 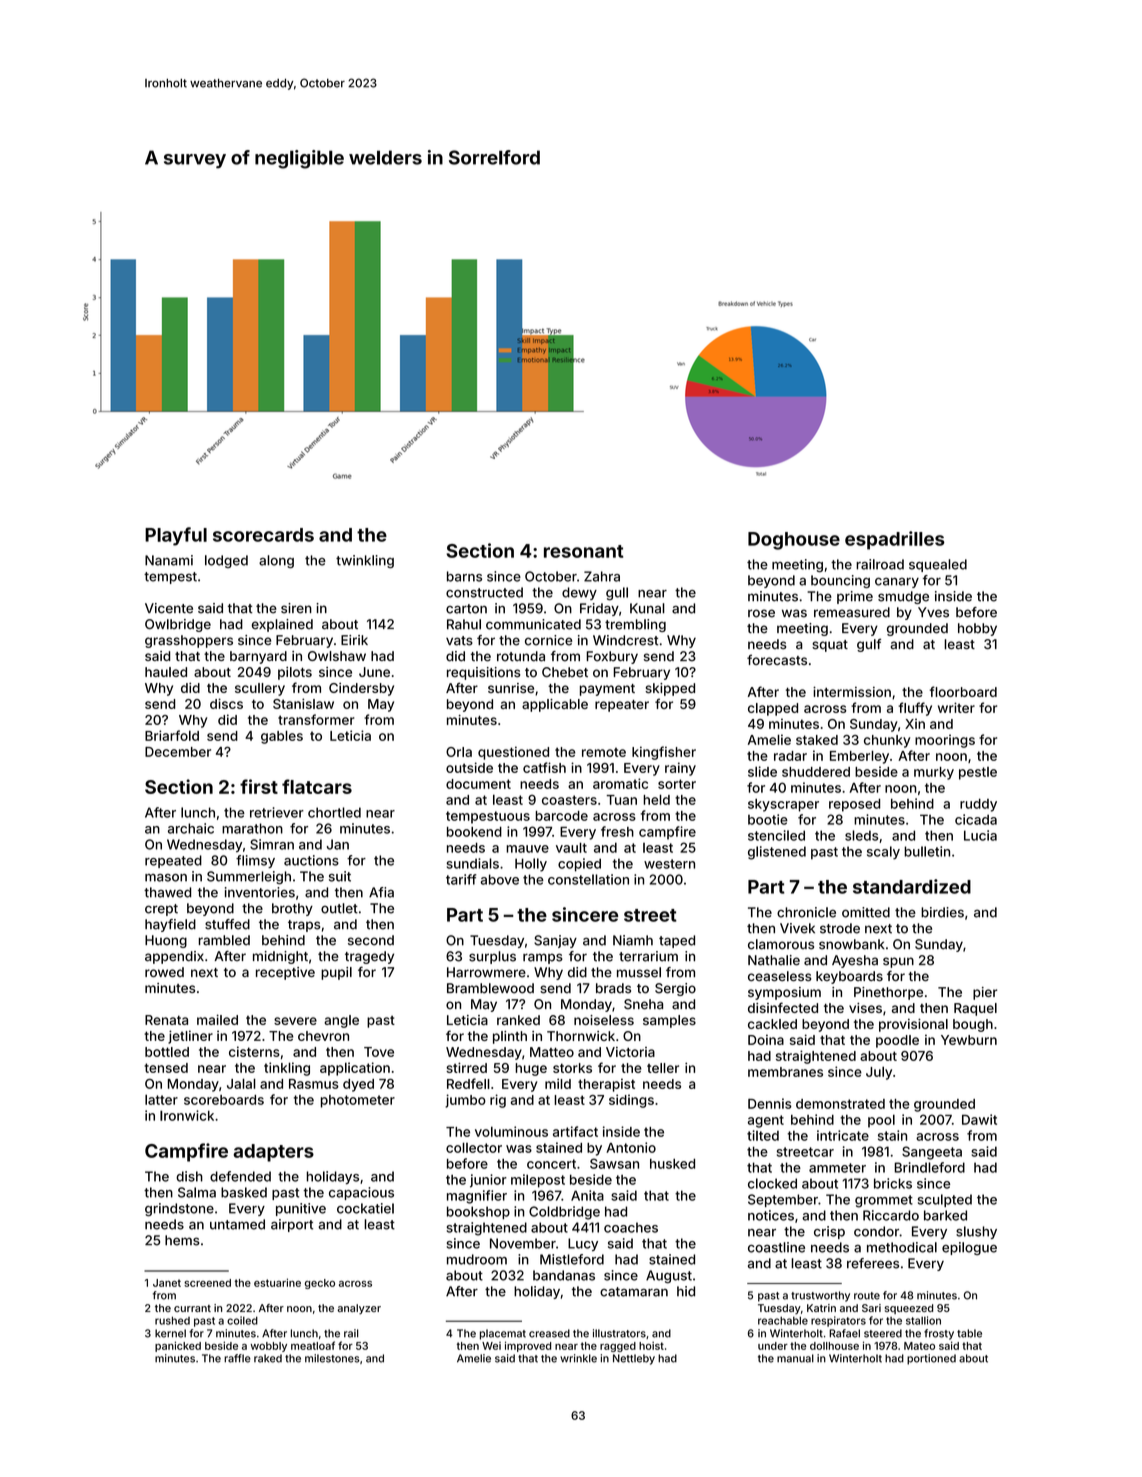 What do you see at coordinates (365, 561) in the page?
I see `twinkling` at bounding box center [365, 561].
